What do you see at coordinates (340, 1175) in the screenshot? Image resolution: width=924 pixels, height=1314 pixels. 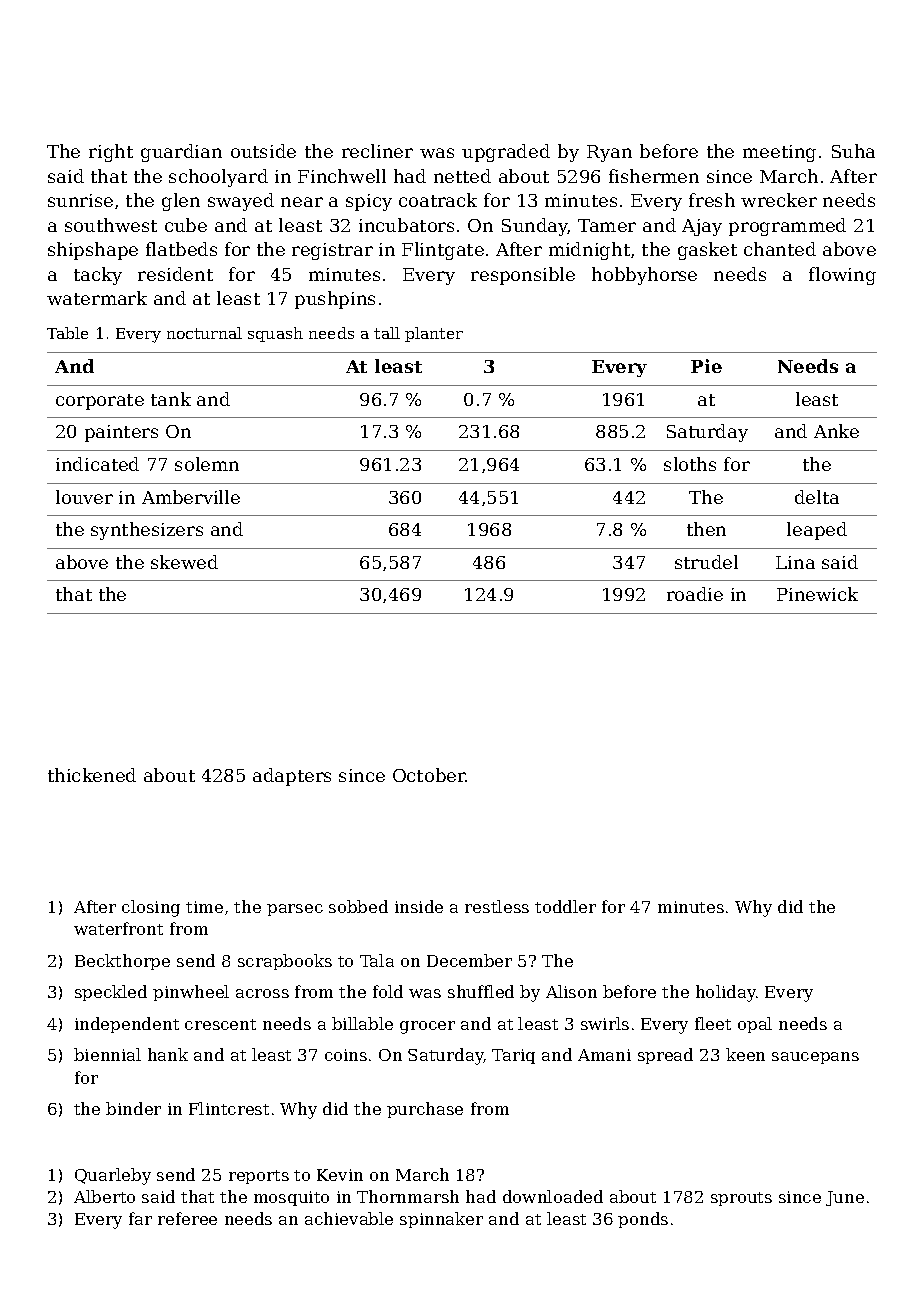 I see `Kevin` at bounding box center [340, 1175].
